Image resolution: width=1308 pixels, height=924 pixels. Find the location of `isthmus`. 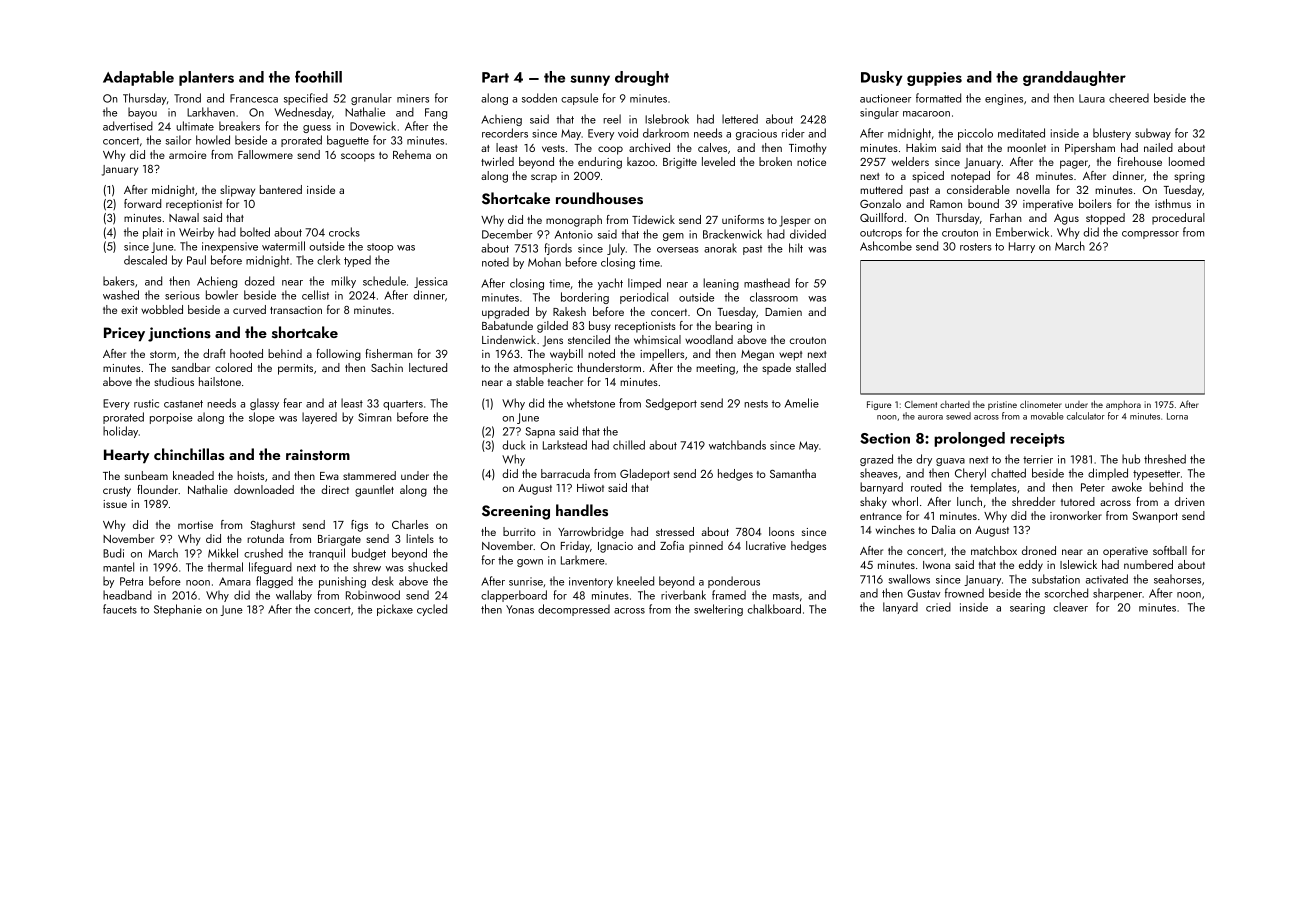

isthmus is located at coordinates (1173, 203).
